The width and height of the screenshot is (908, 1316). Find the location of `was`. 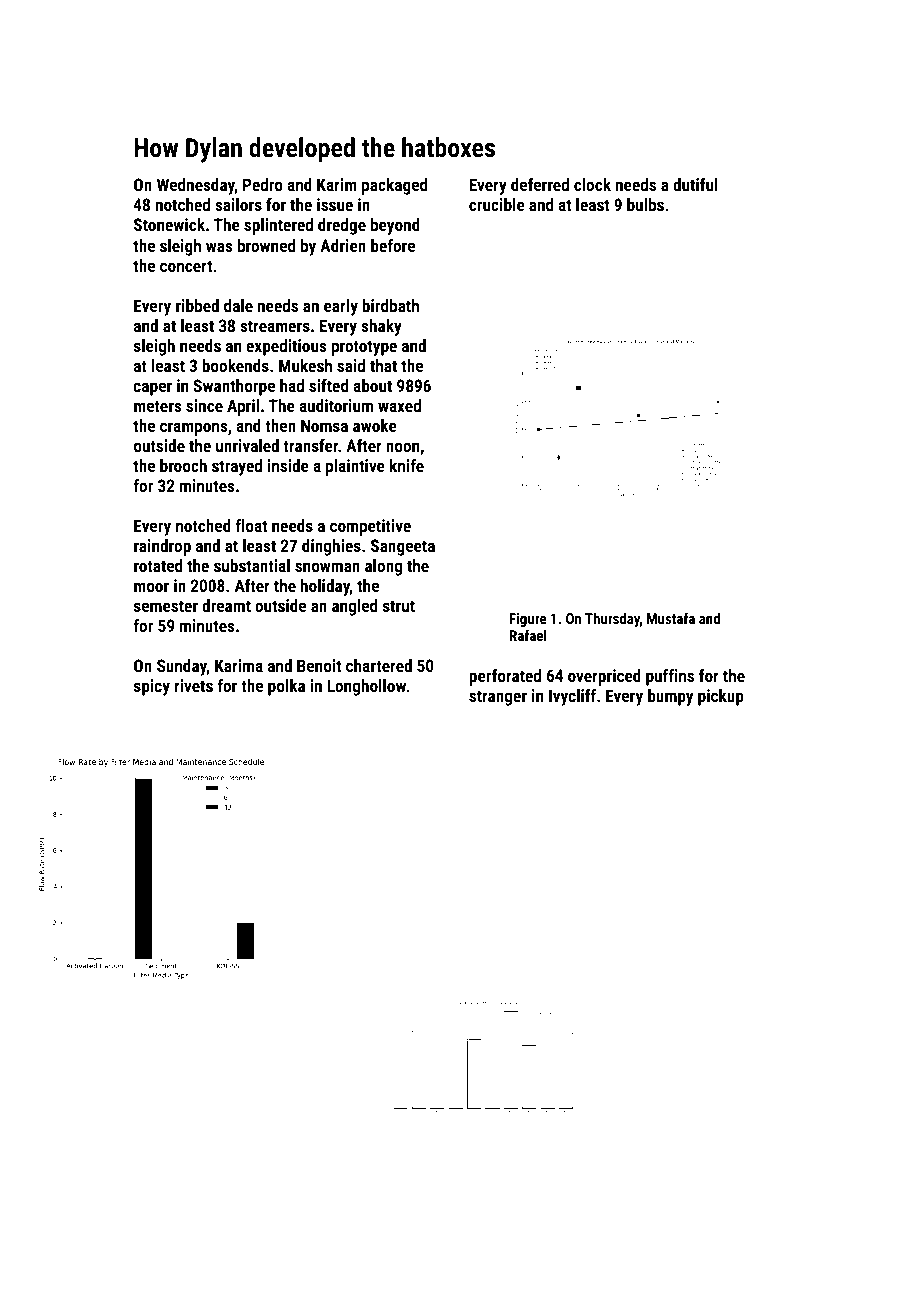

was is located at coordinates (219, 247).
